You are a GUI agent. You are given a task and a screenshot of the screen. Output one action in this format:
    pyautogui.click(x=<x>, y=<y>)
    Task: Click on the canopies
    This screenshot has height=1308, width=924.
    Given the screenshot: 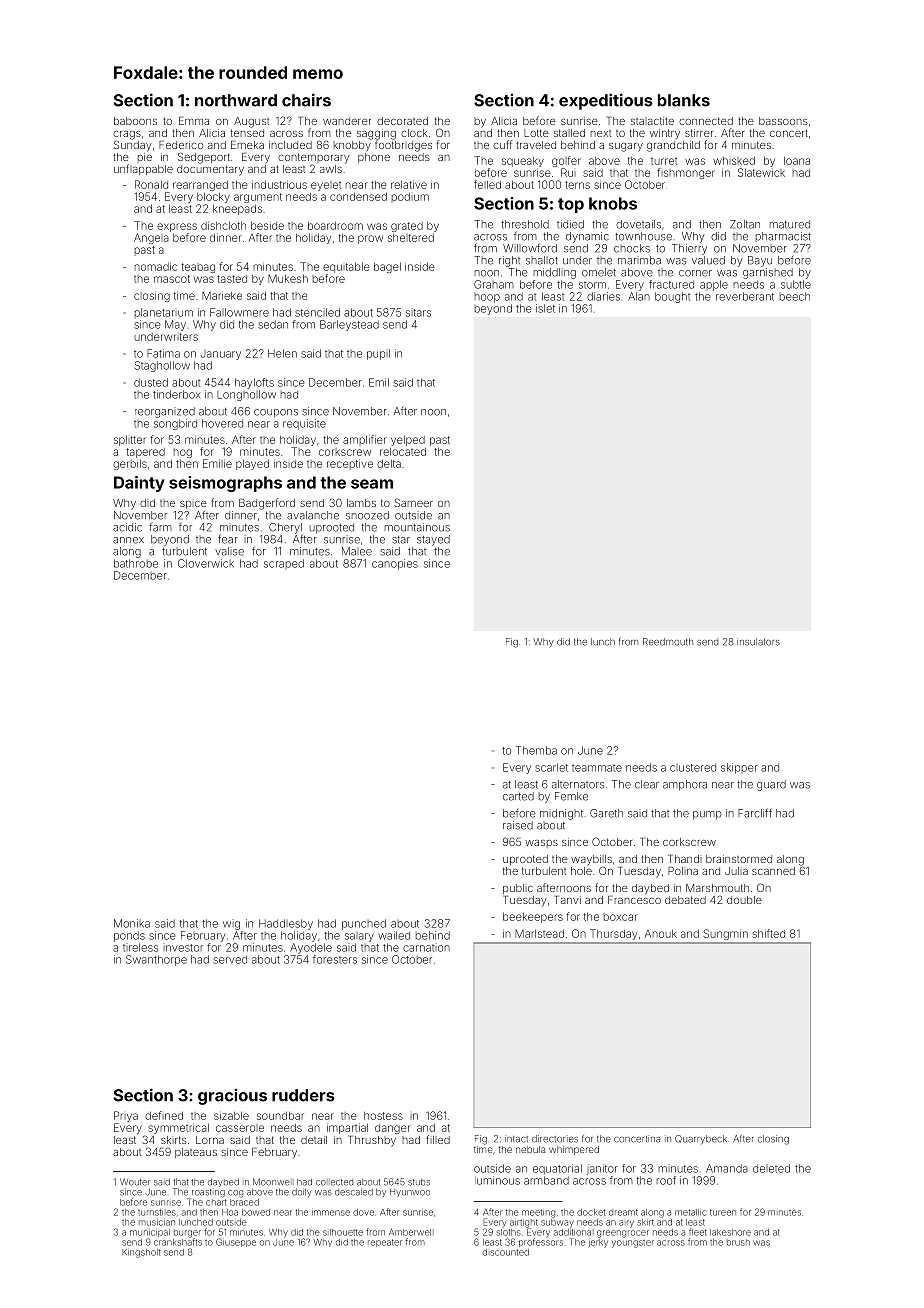 What is the action you would take?
    pyautogui.click(x=395, y=564)
